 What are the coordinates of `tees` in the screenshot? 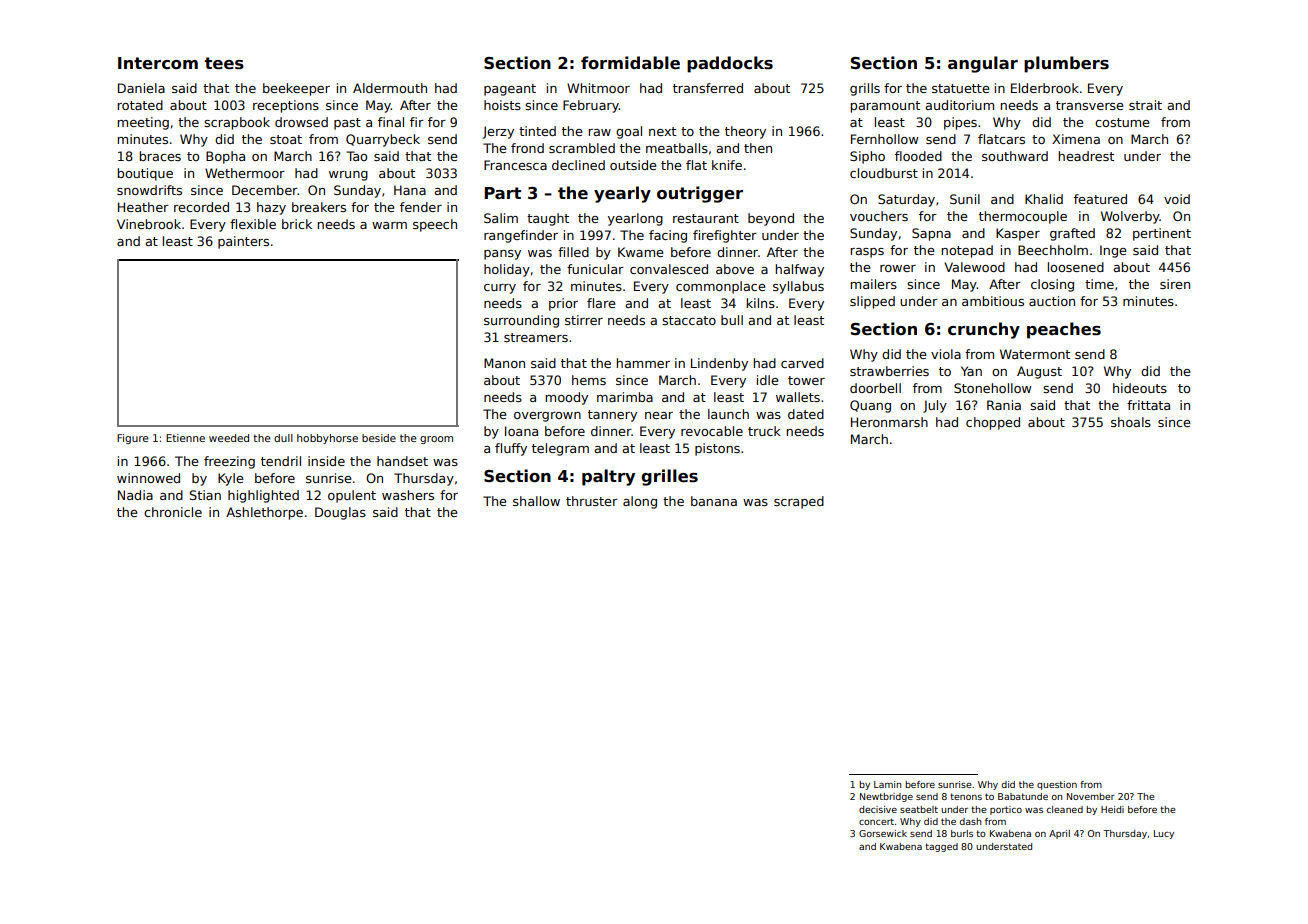 It's located at (224, 63).
